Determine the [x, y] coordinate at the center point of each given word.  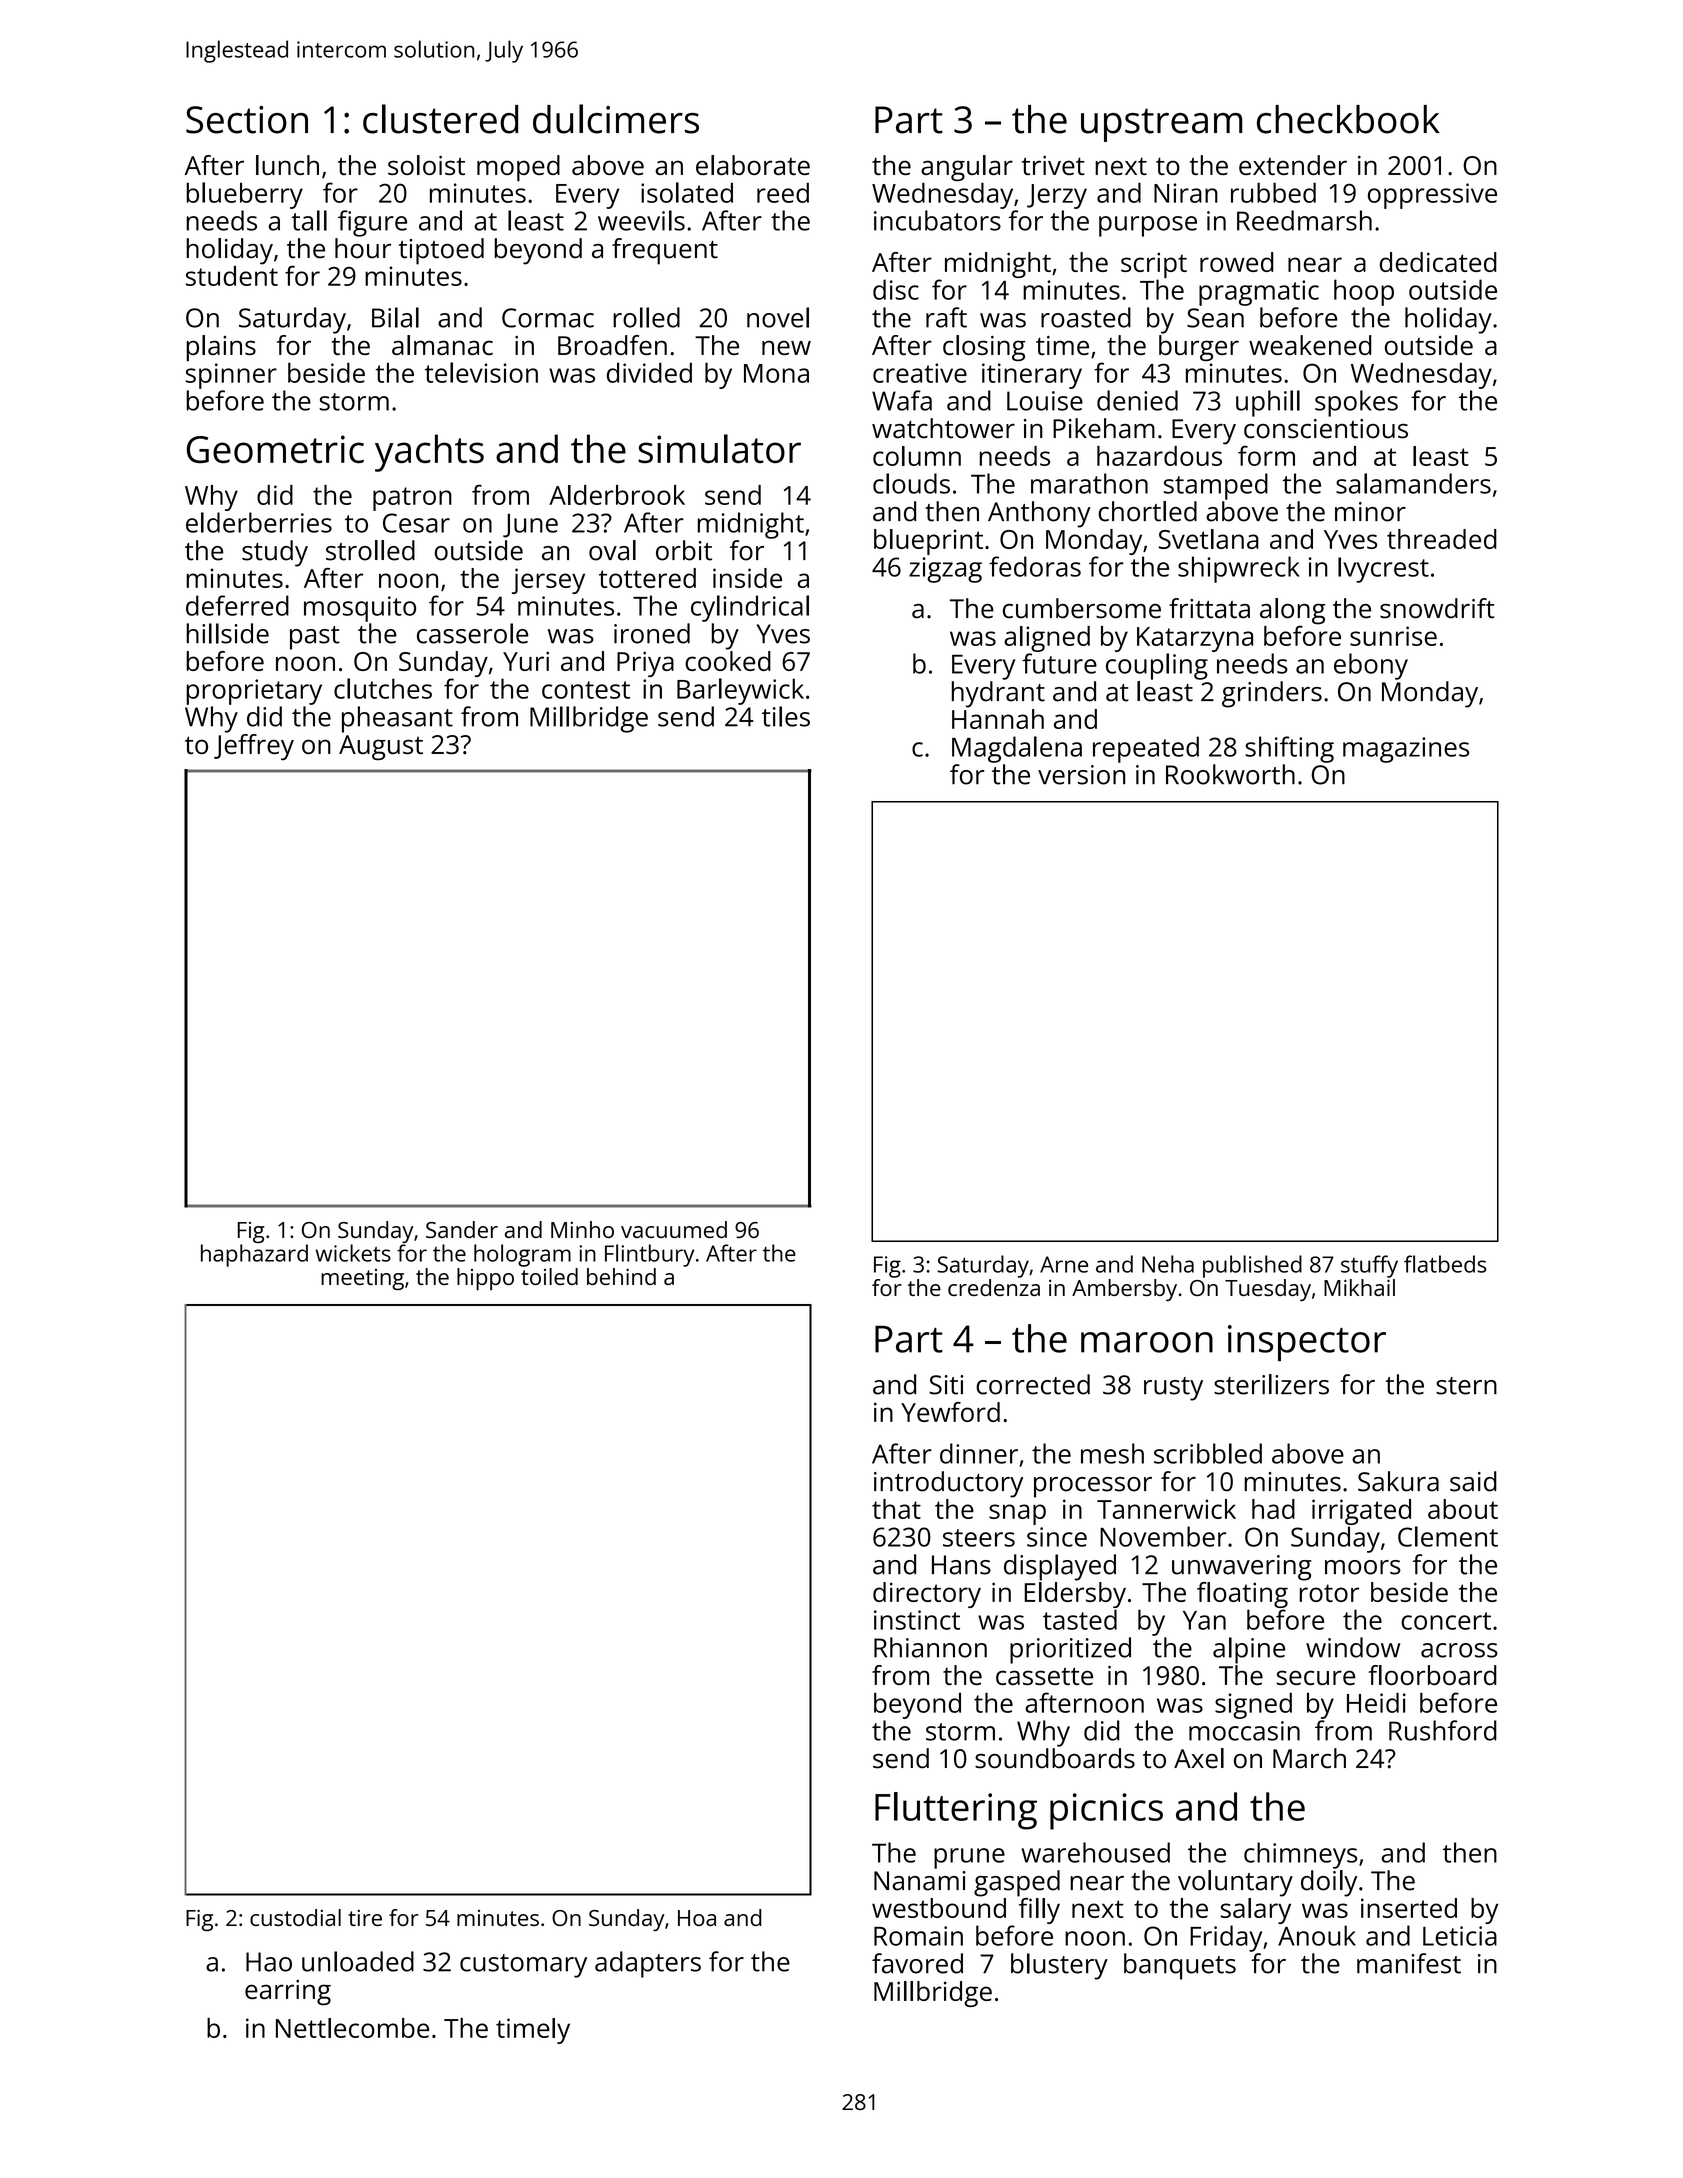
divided [649, 372]
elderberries [259, 522]
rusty [1173, 1389]
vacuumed [674, 1229]
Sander [462, 1229]
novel [778, 317]
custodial [295, 1917]
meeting [362, 1279]
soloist [426, 165]
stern [1466, 1386]
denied [1137, 400]
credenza [994, 1287]
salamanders [1413, 483]
